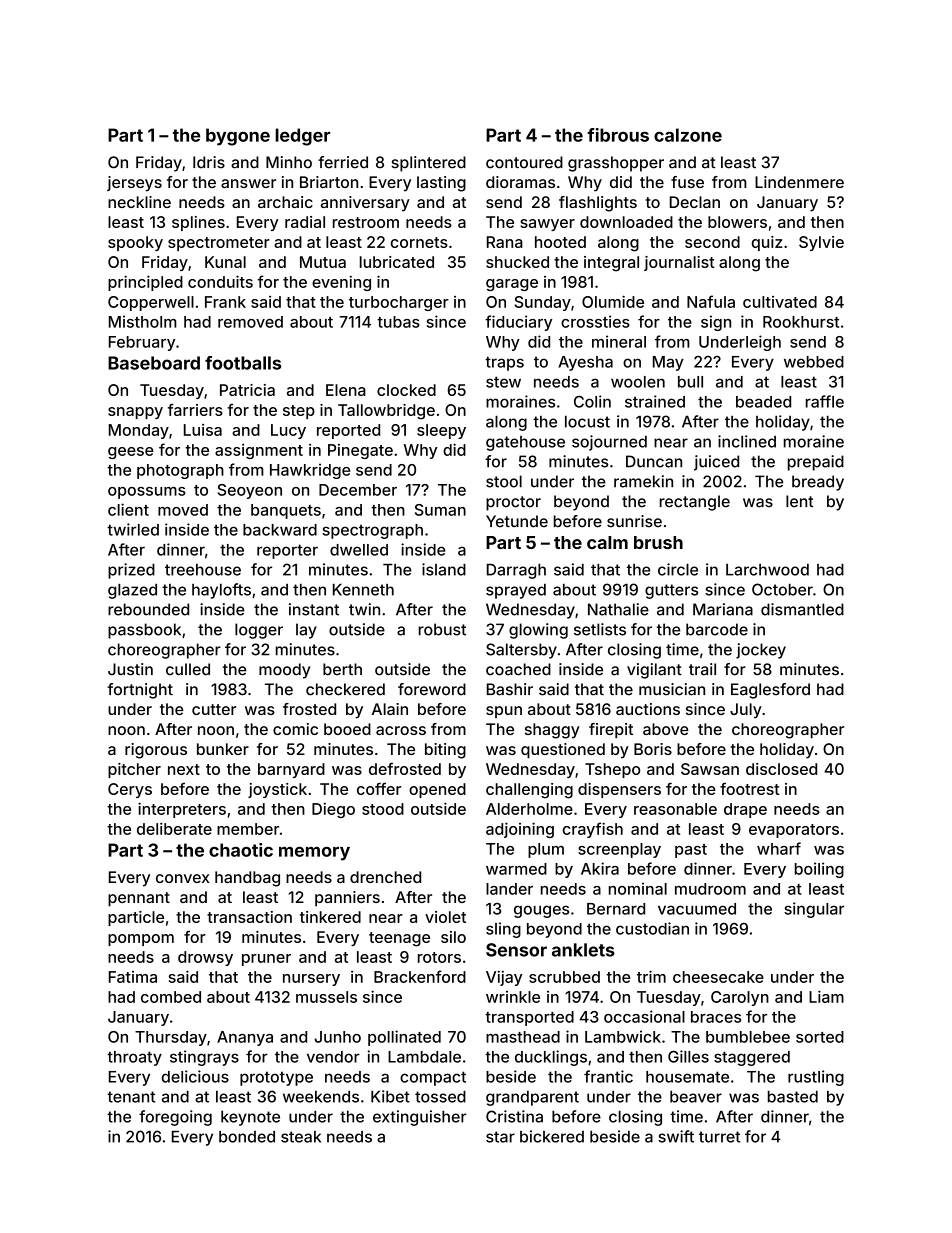 This screenshot has width=952, height=1233. Describe the element at coordinates (397, 262) in the screenshot. I see `lubricated` at that location.
